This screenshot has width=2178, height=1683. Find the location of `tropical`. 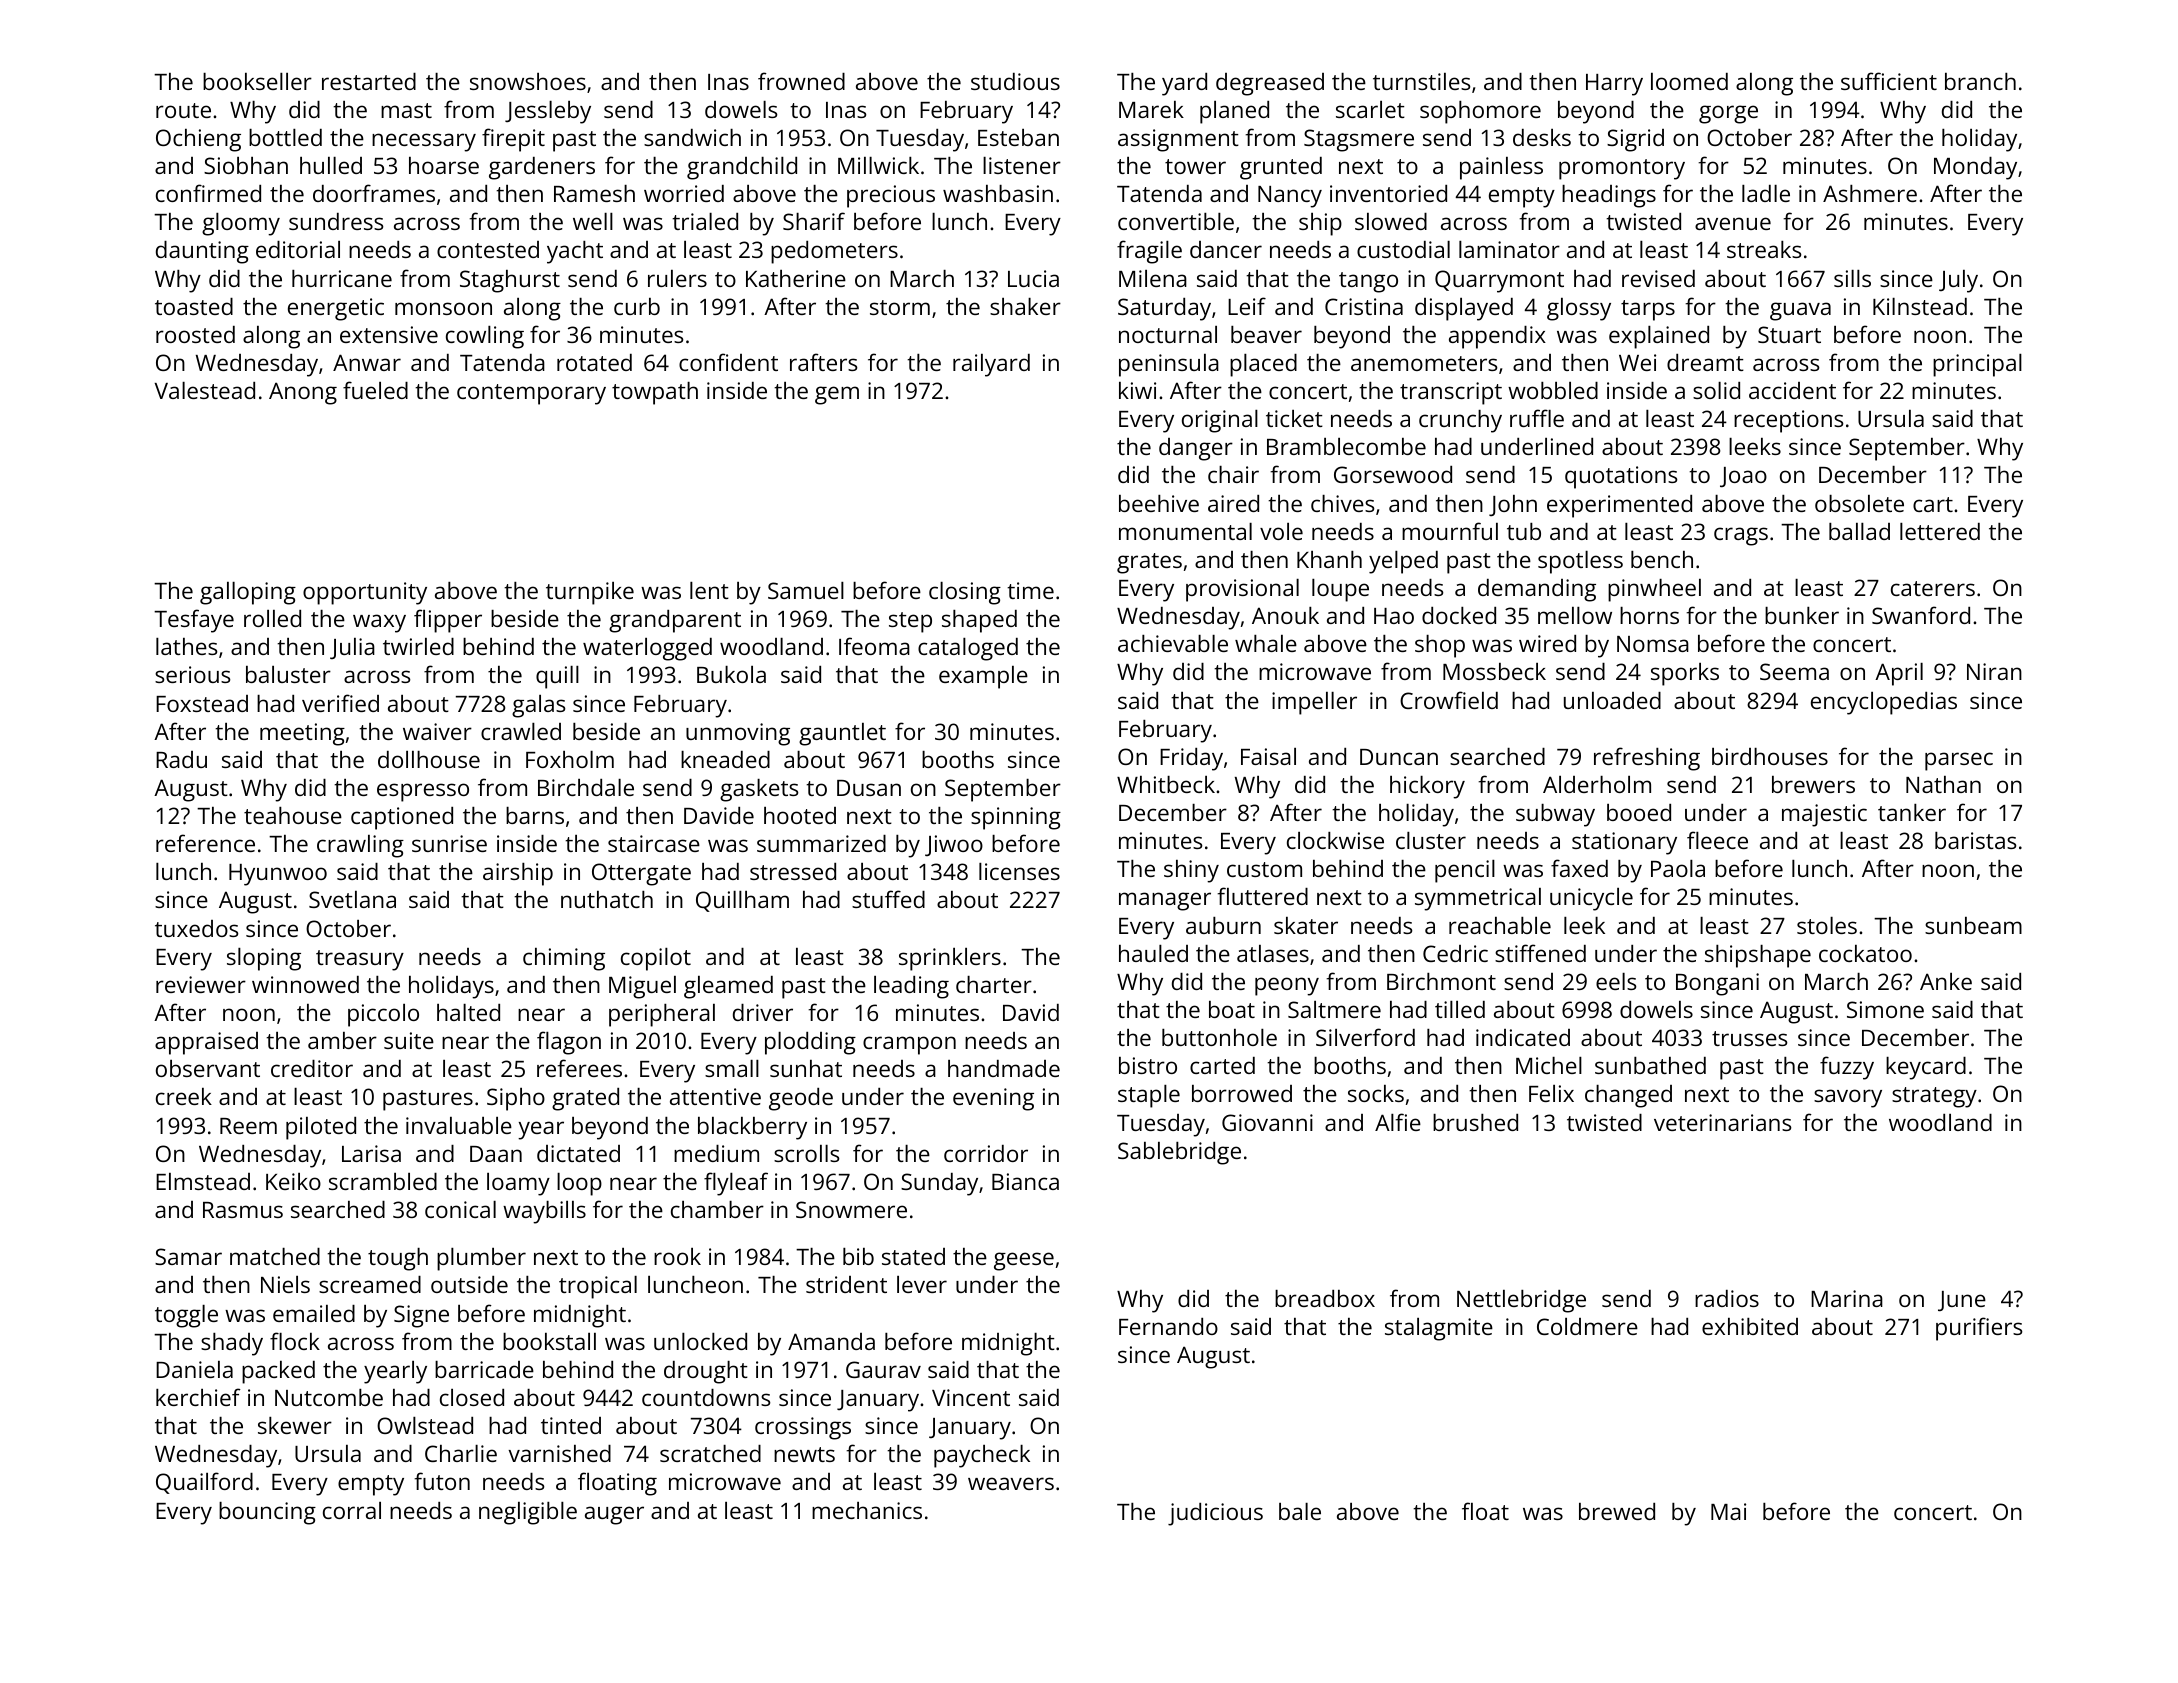

tropical is located at coordinates (598, 1287).
